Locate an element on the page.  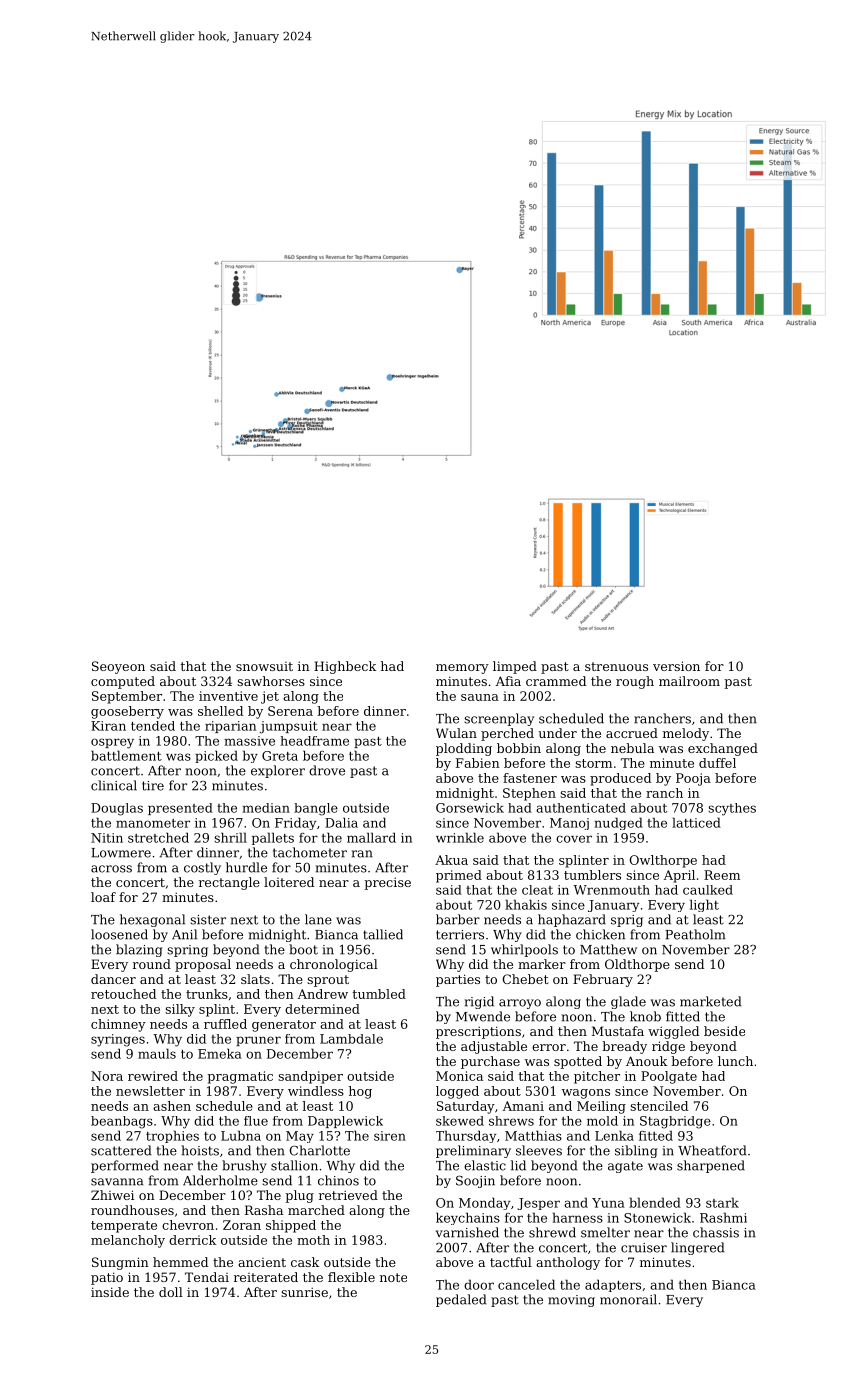
screenplay is located at coordinates (499, 719).
